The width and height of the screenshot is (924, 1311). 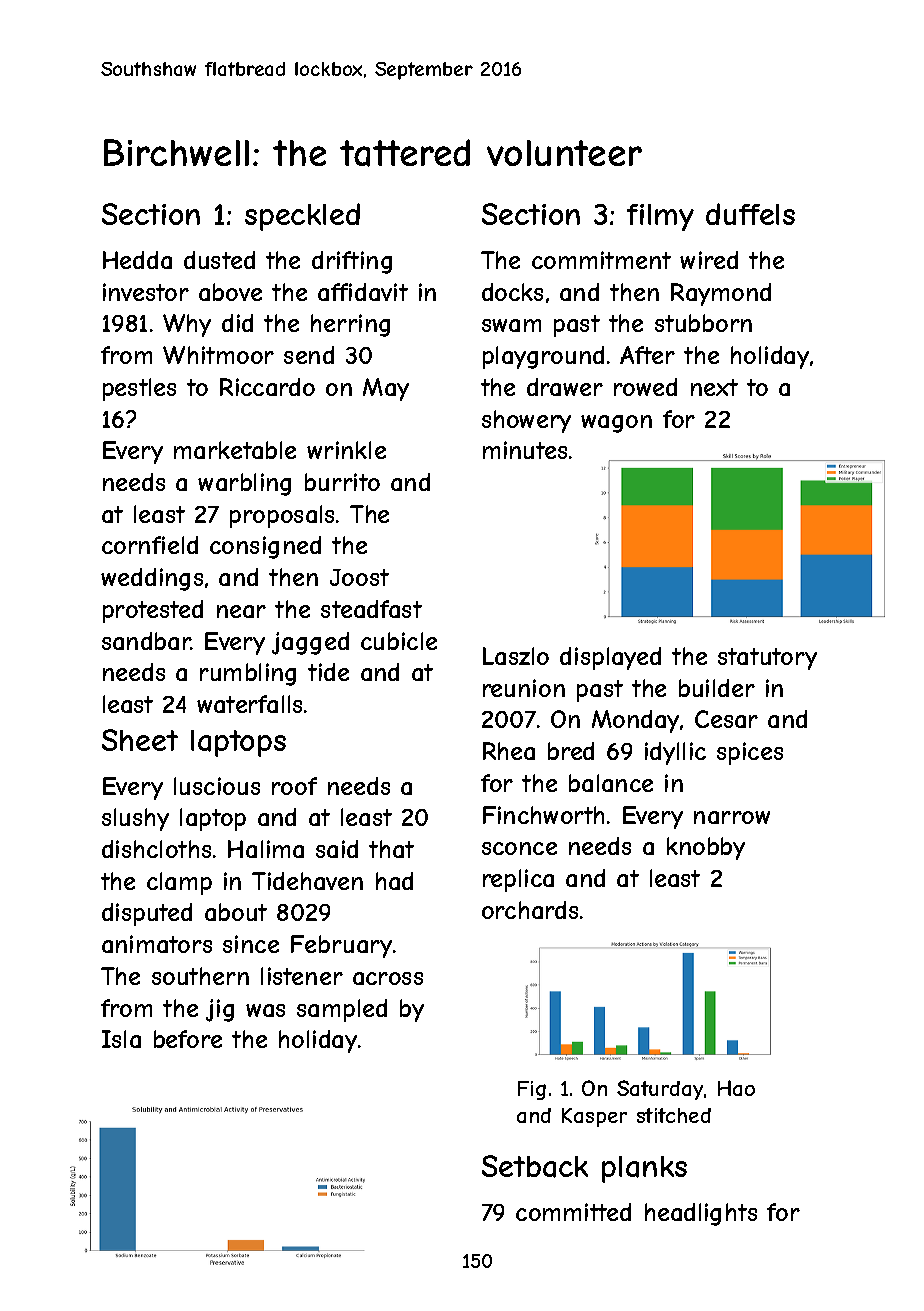 What do you see at coordinates (267, 387) in the screenshot?
I see `Riccardo` at bounding box center [267, 387].
